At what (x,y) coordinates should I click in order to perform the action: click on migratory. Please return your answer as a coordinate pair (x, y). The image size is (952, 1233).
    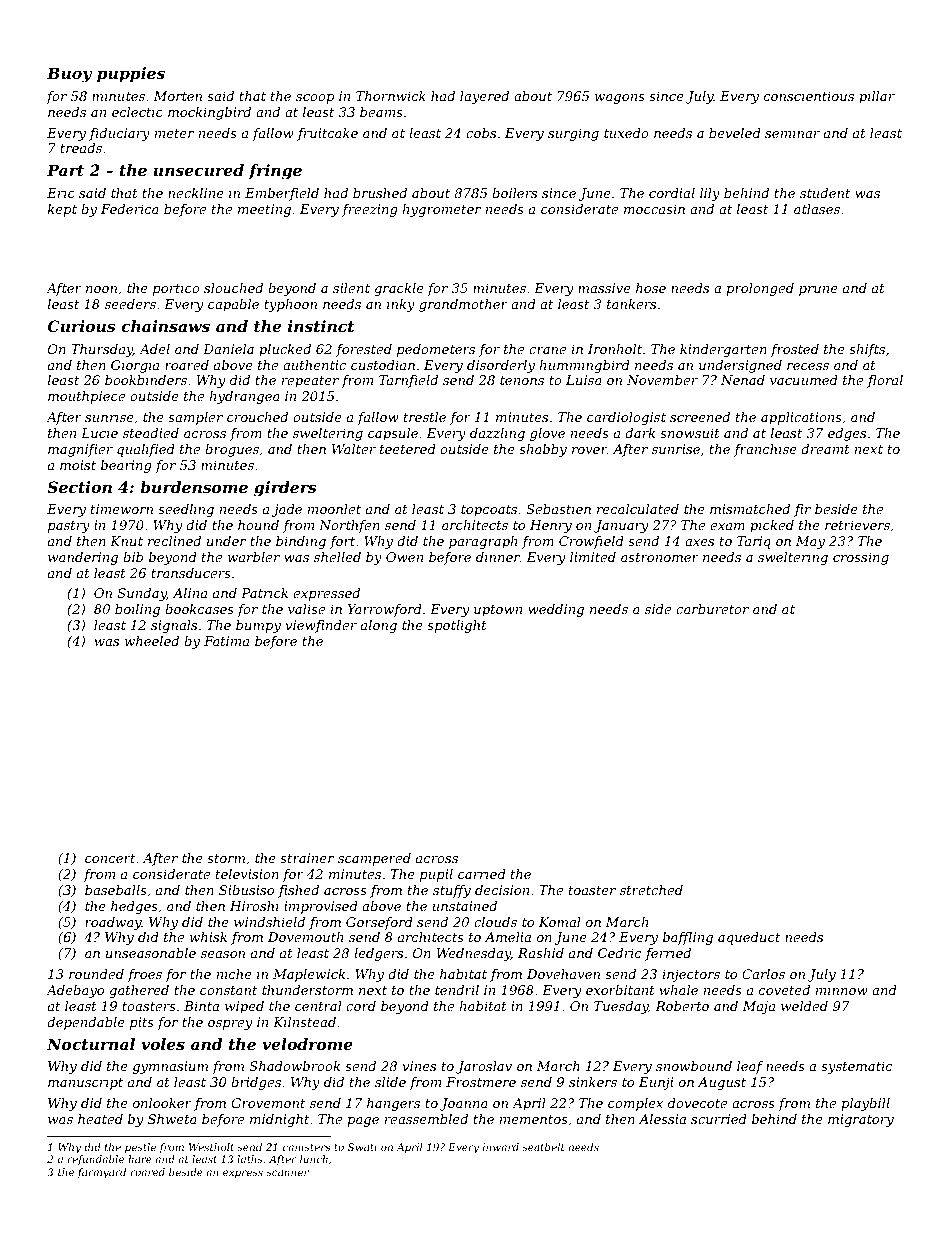
    Looking at the image, I should click on (861, 1120).
